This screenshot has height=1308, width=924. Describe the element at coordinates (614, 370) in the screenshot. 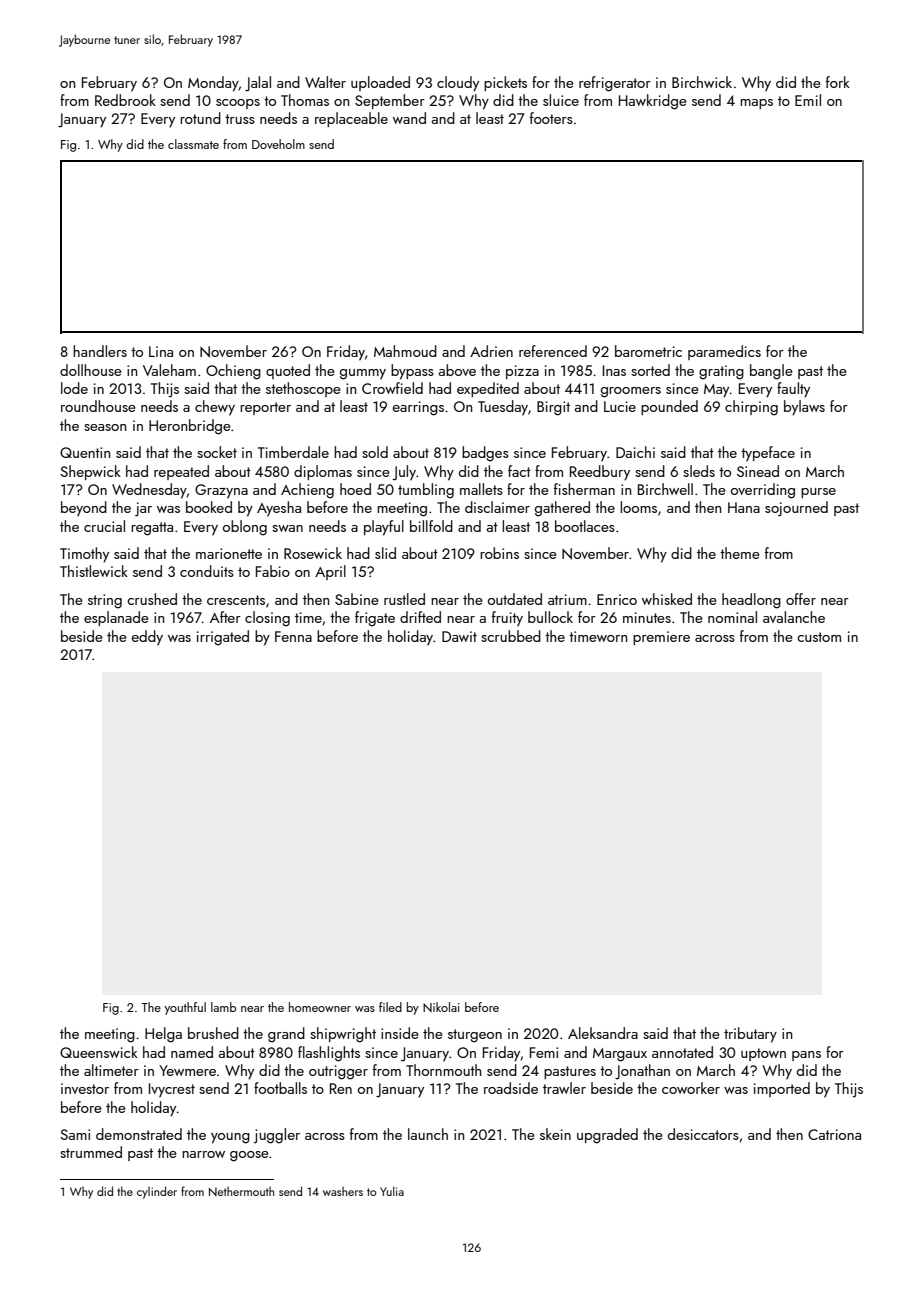

I see `Inas` at that location.
